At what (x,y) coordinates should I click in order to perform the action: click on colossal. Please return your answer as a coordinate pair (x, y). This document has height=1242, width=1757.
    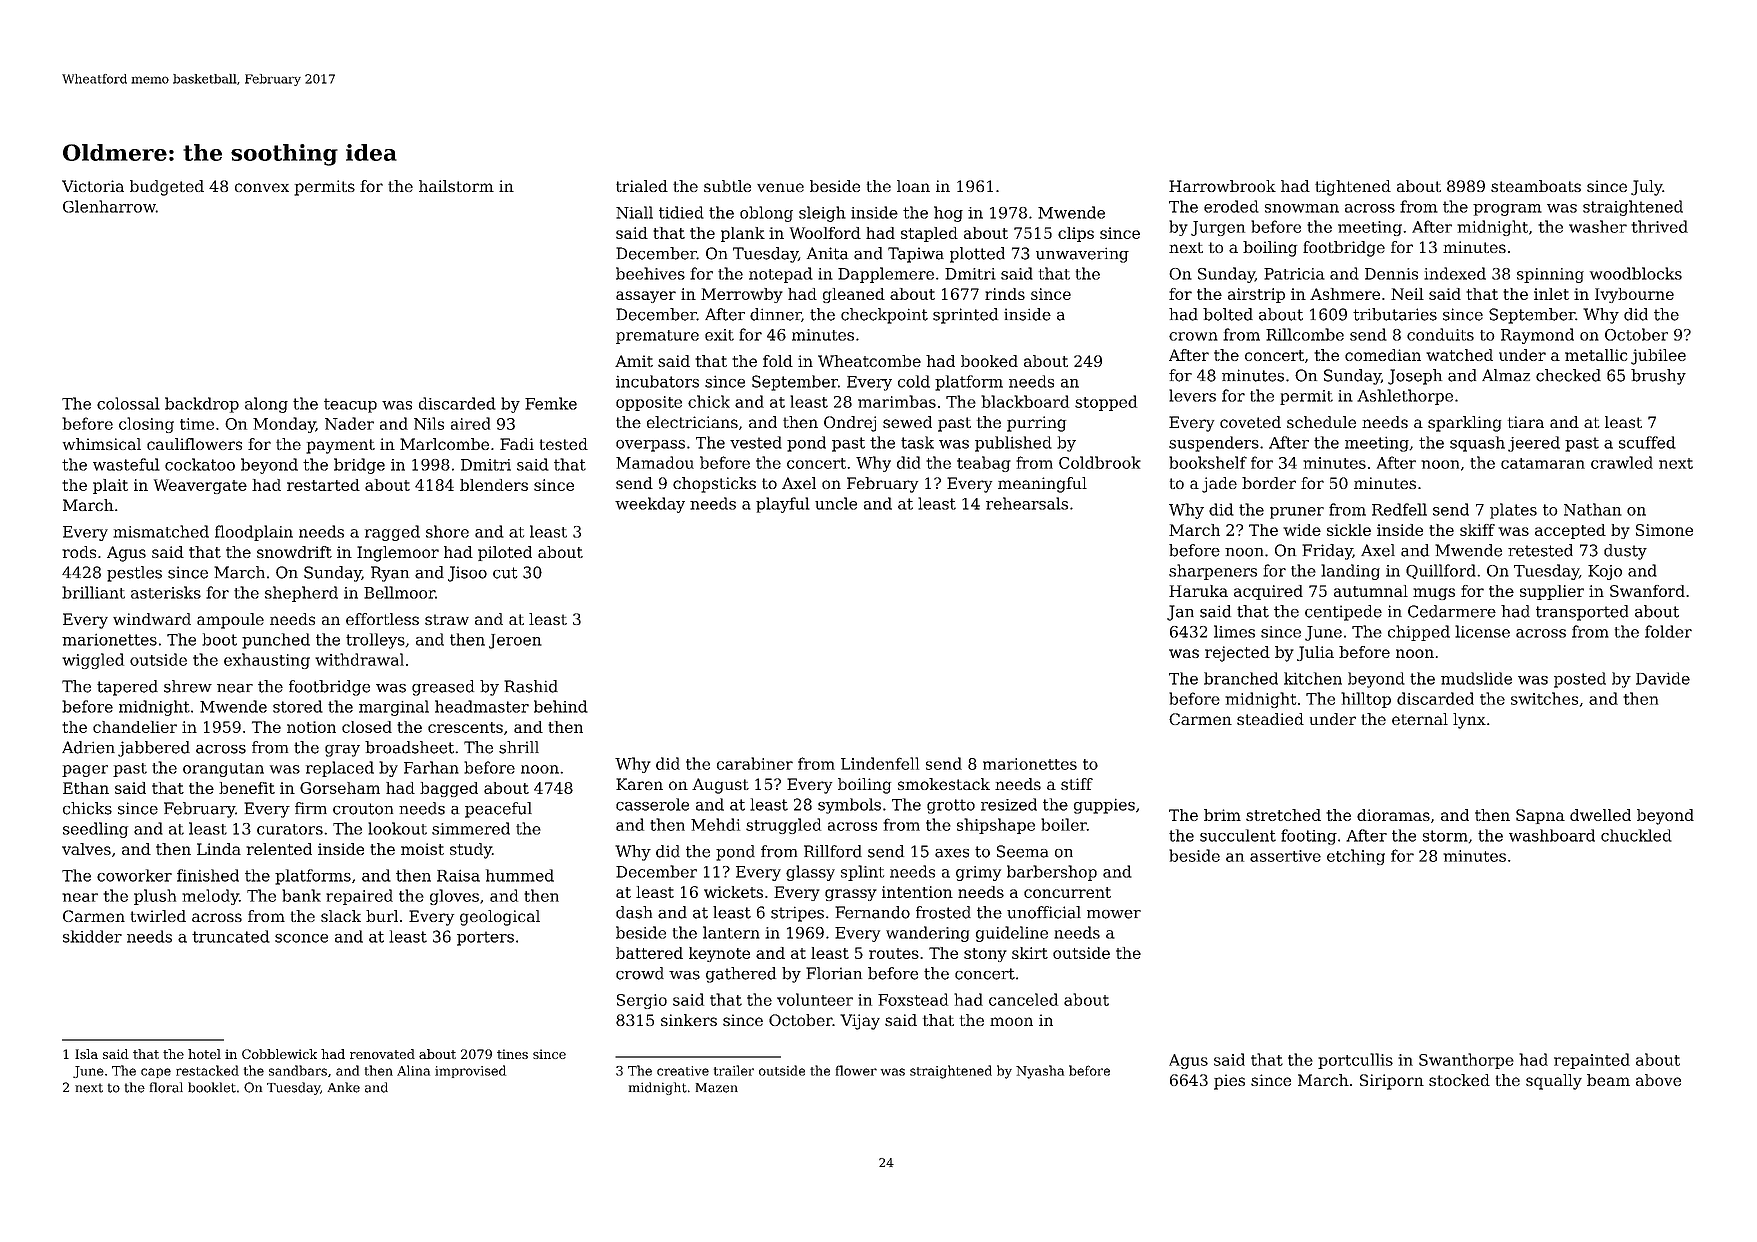
    Looking at the image, I should click on (128, 403).
